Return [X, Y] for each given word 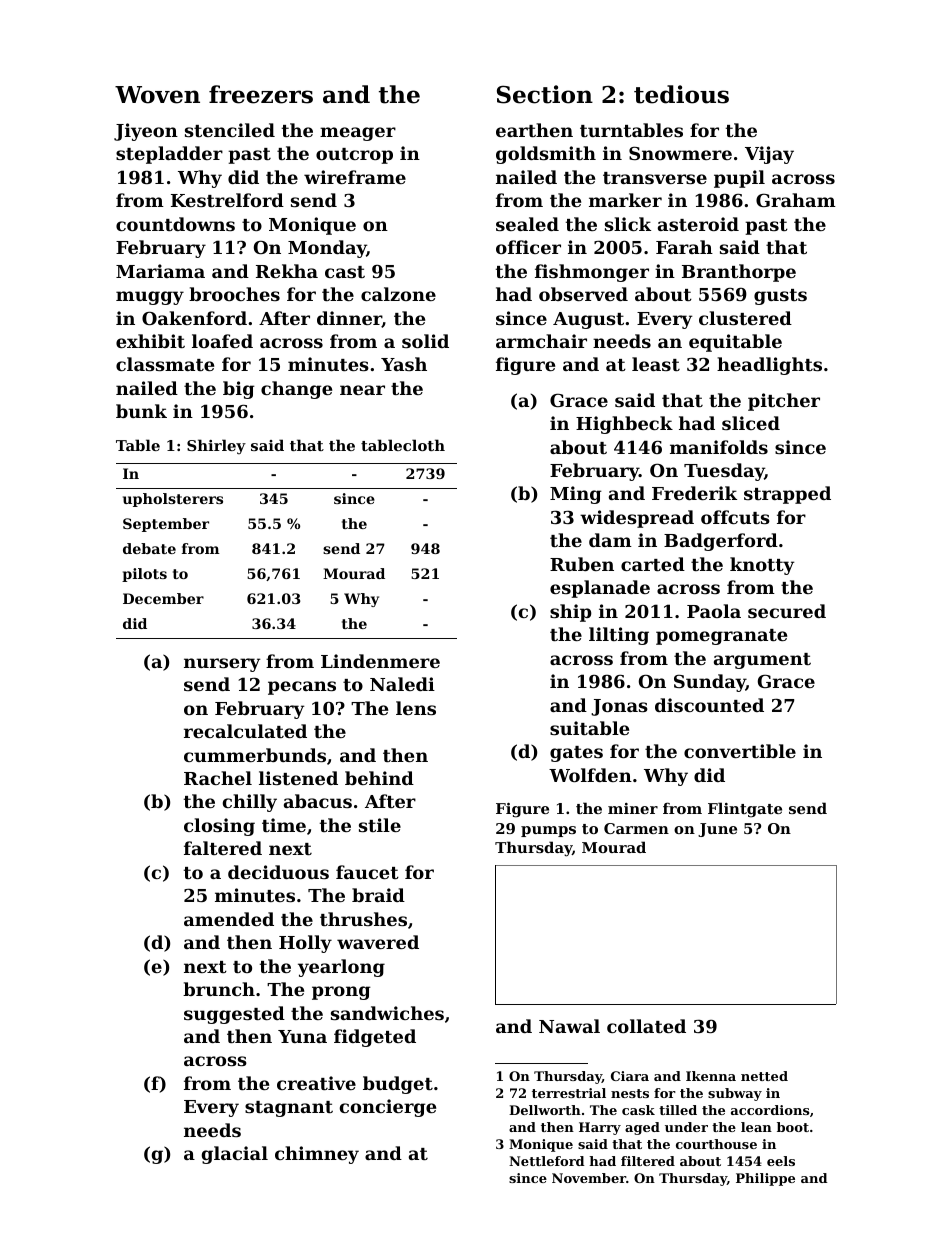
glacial [235, 1155]
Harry [600, 1128]
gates [576, 754]
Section [545, 94]
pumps [548, 831]
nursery [222, 665]
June [717, 830]
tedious [681, 94]
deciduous [278, 872]
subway [735, 1094]
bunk [141, 411]
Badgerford [721, 542]
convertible [740, 751]
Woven [157, 95]
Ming [576, 495]
